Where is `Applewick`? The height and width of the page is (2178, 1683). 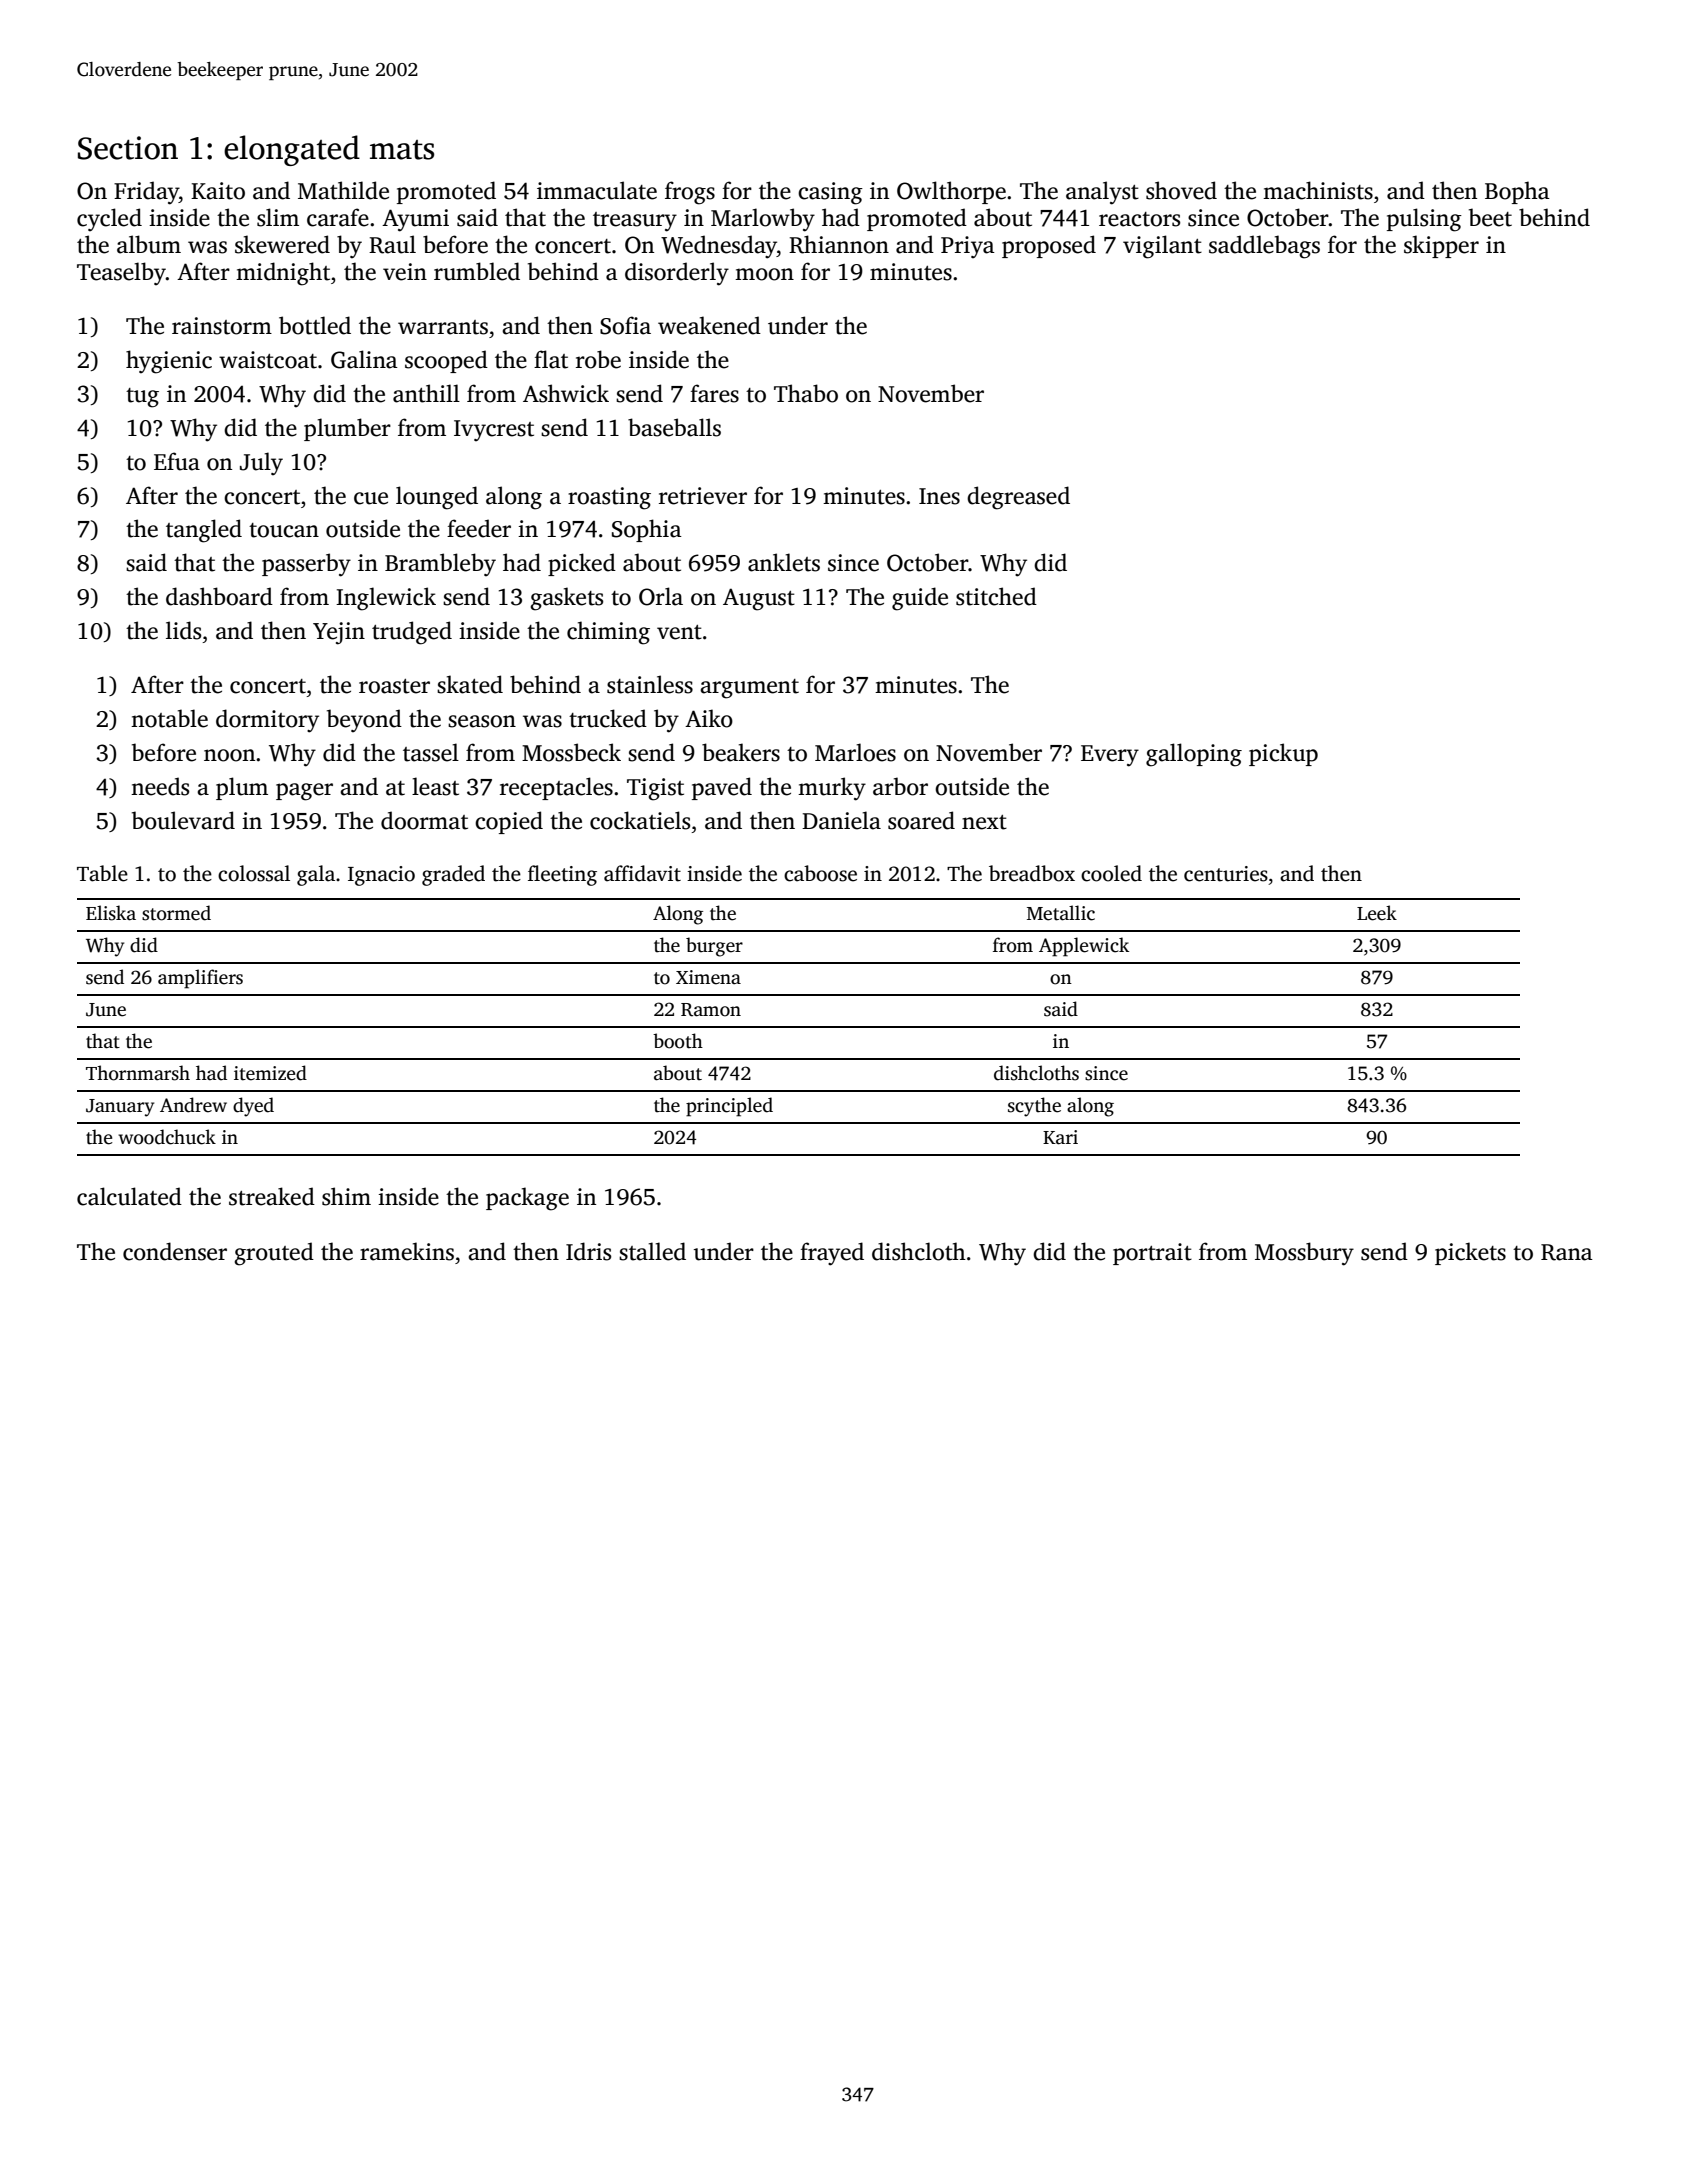
Applewick is located at coordinates (1084, 947).
